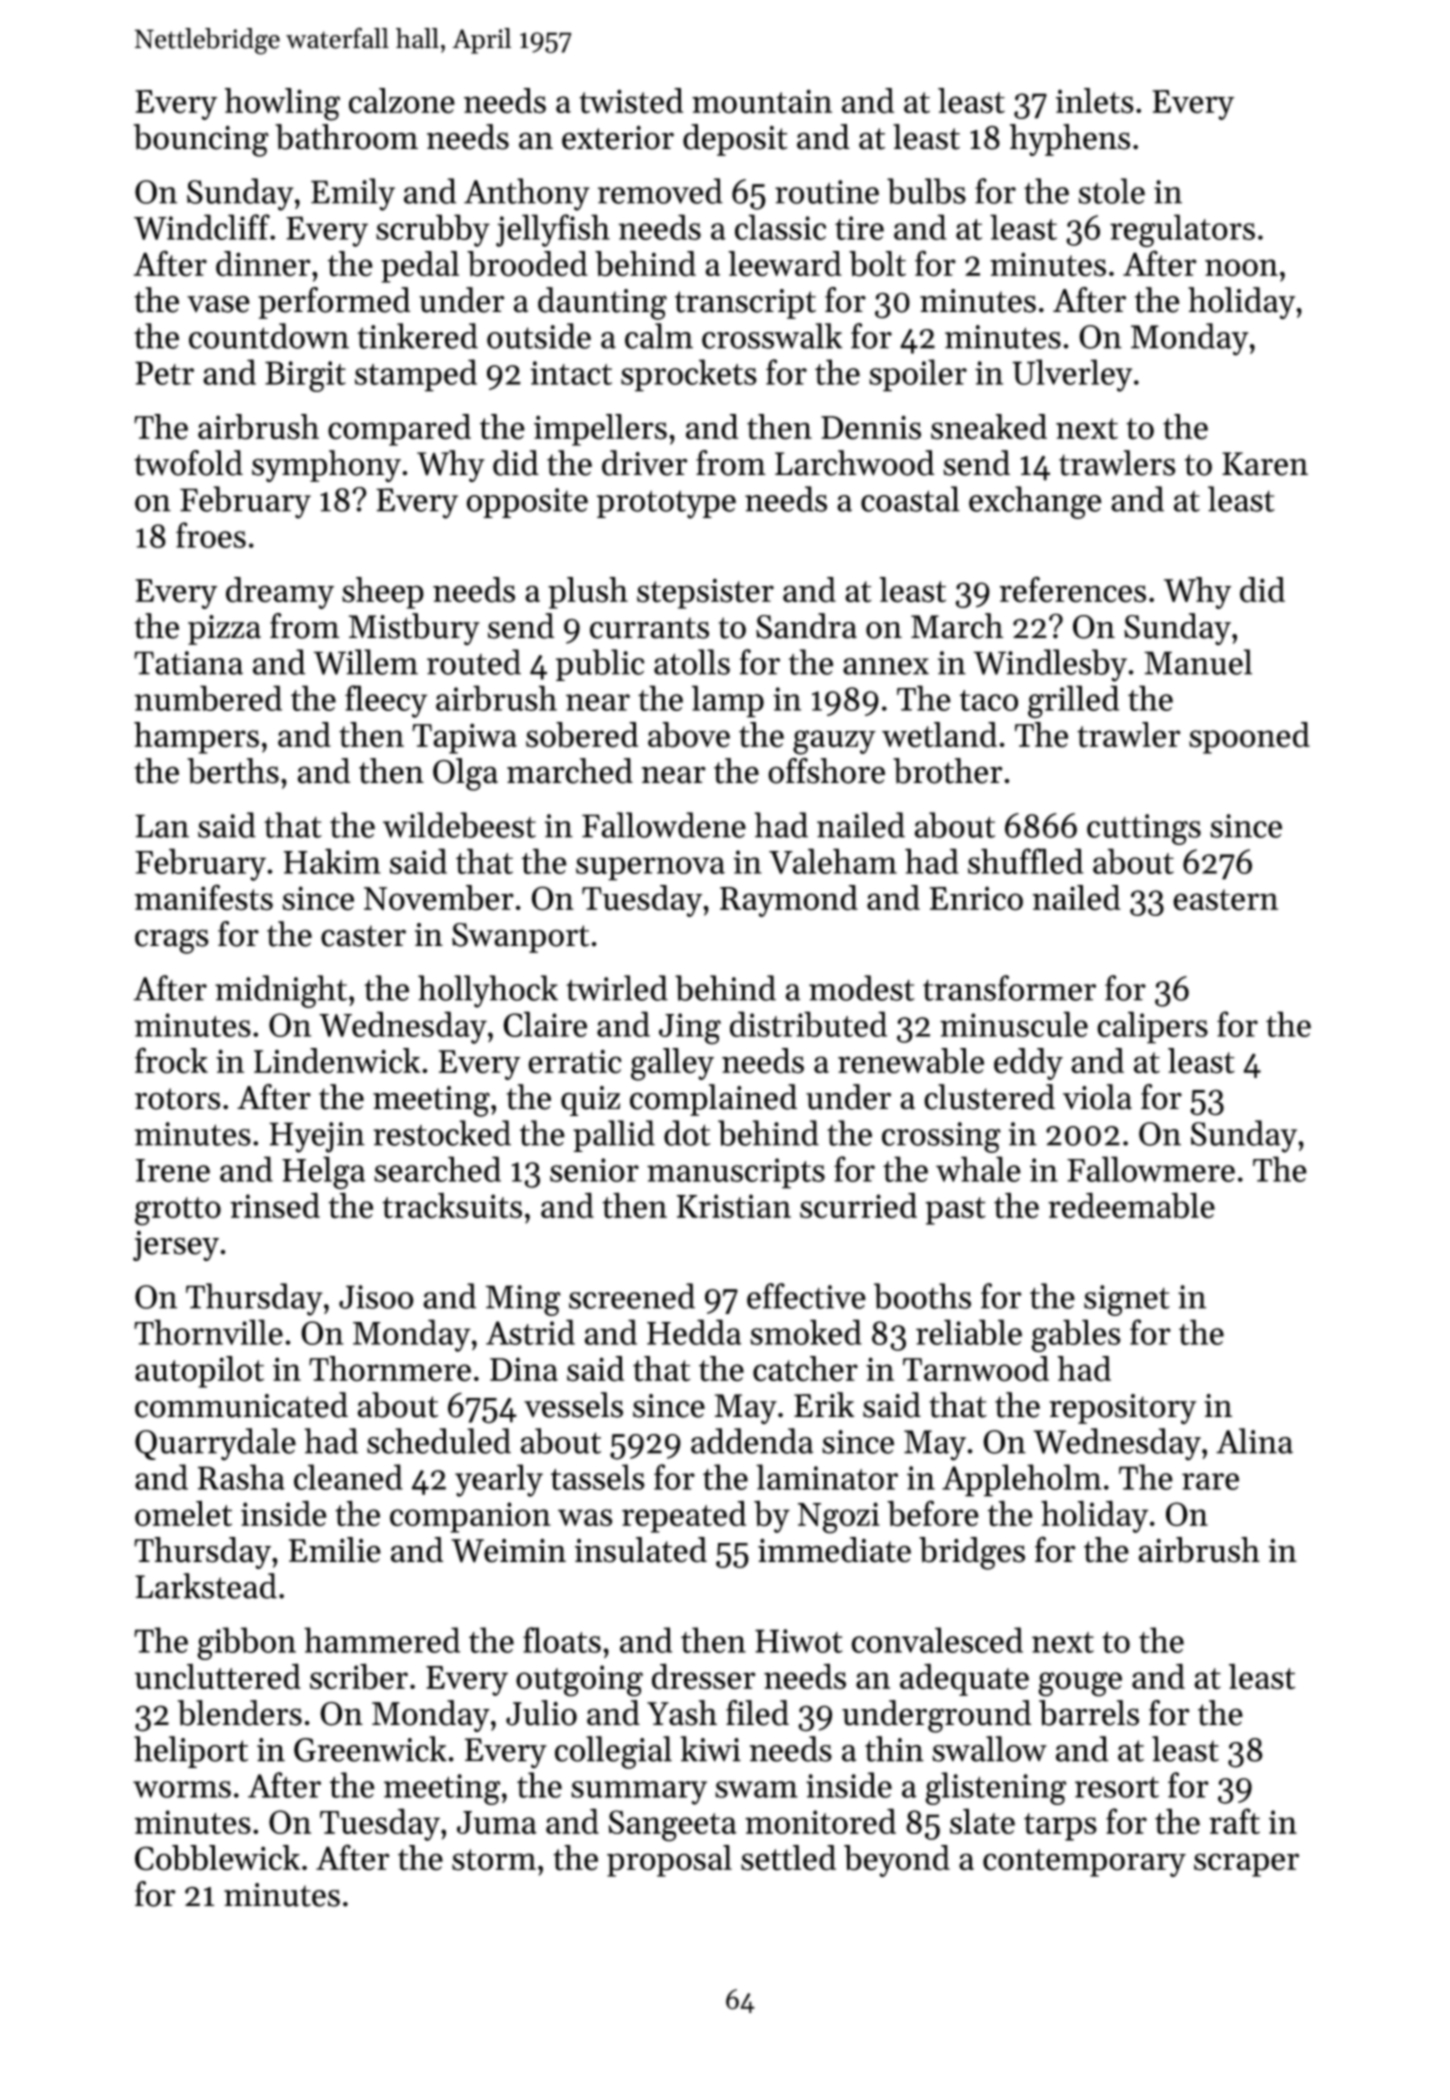  I want to click on bouncing, so click(201, 140).
